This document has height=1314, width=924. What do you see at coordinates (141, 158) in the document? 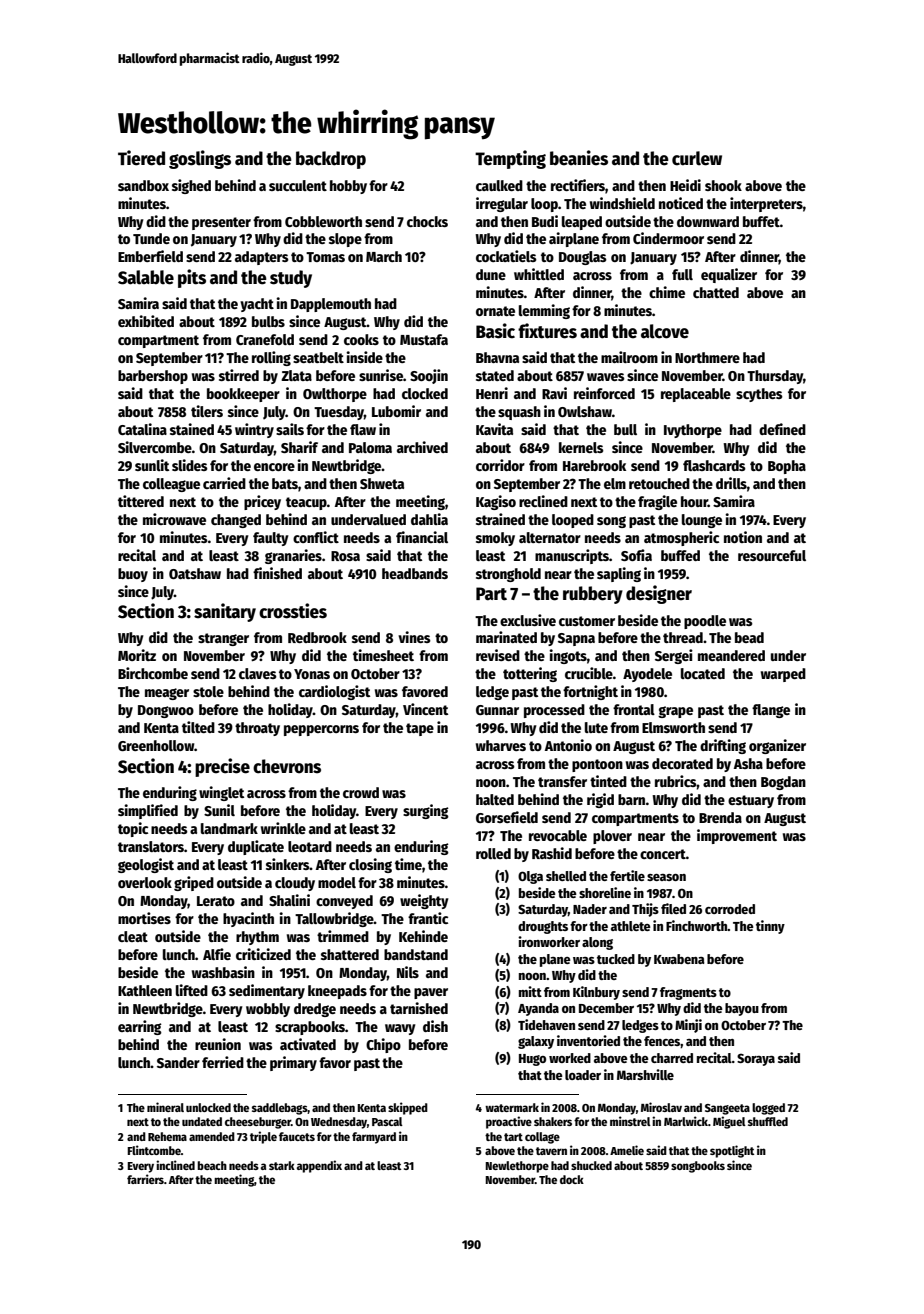
I see `Tiered` at bounding box center [141, 158].
